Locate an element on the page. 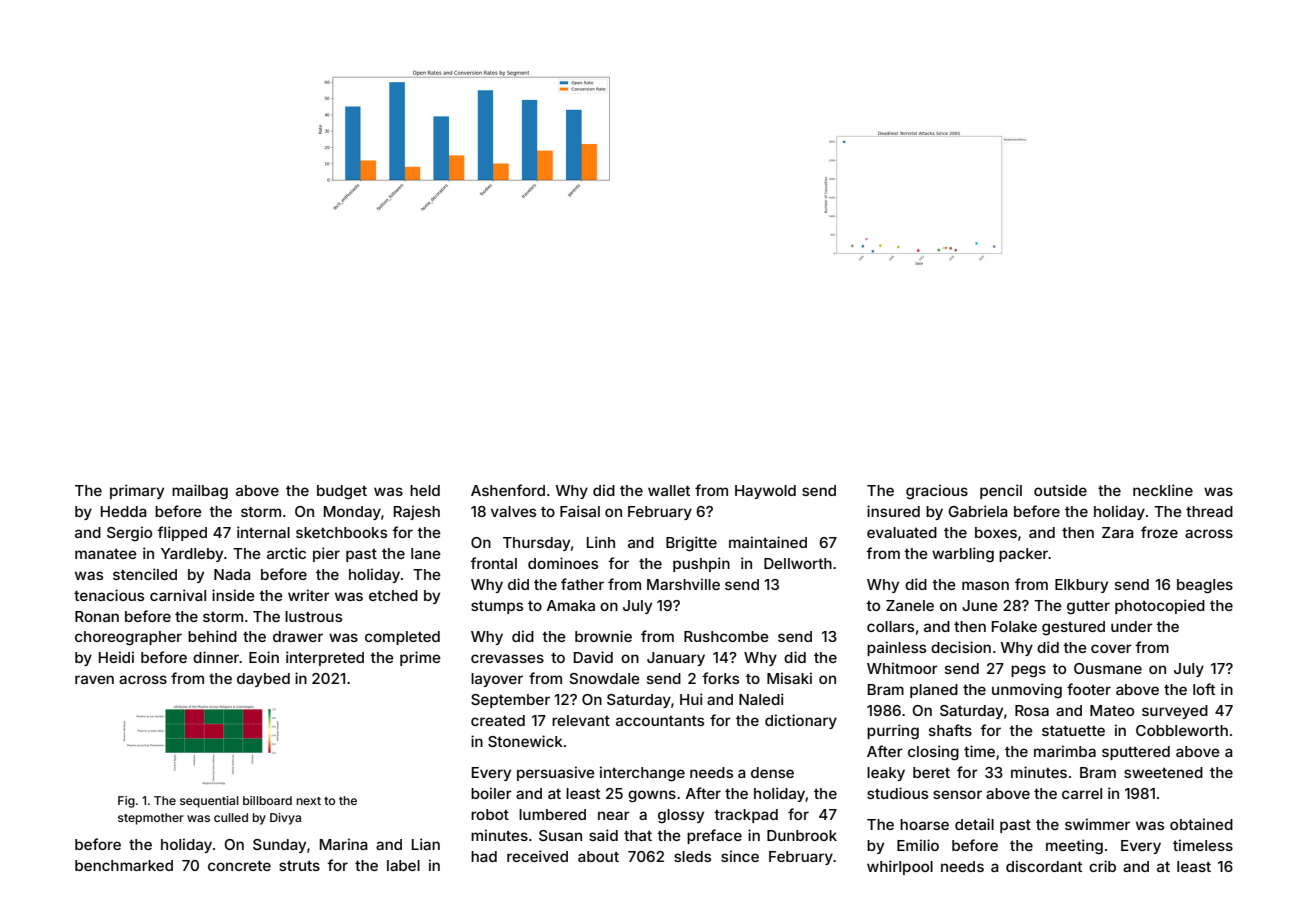 This document has width=1308, height=924. beret is located at coordinates (931, 772).
